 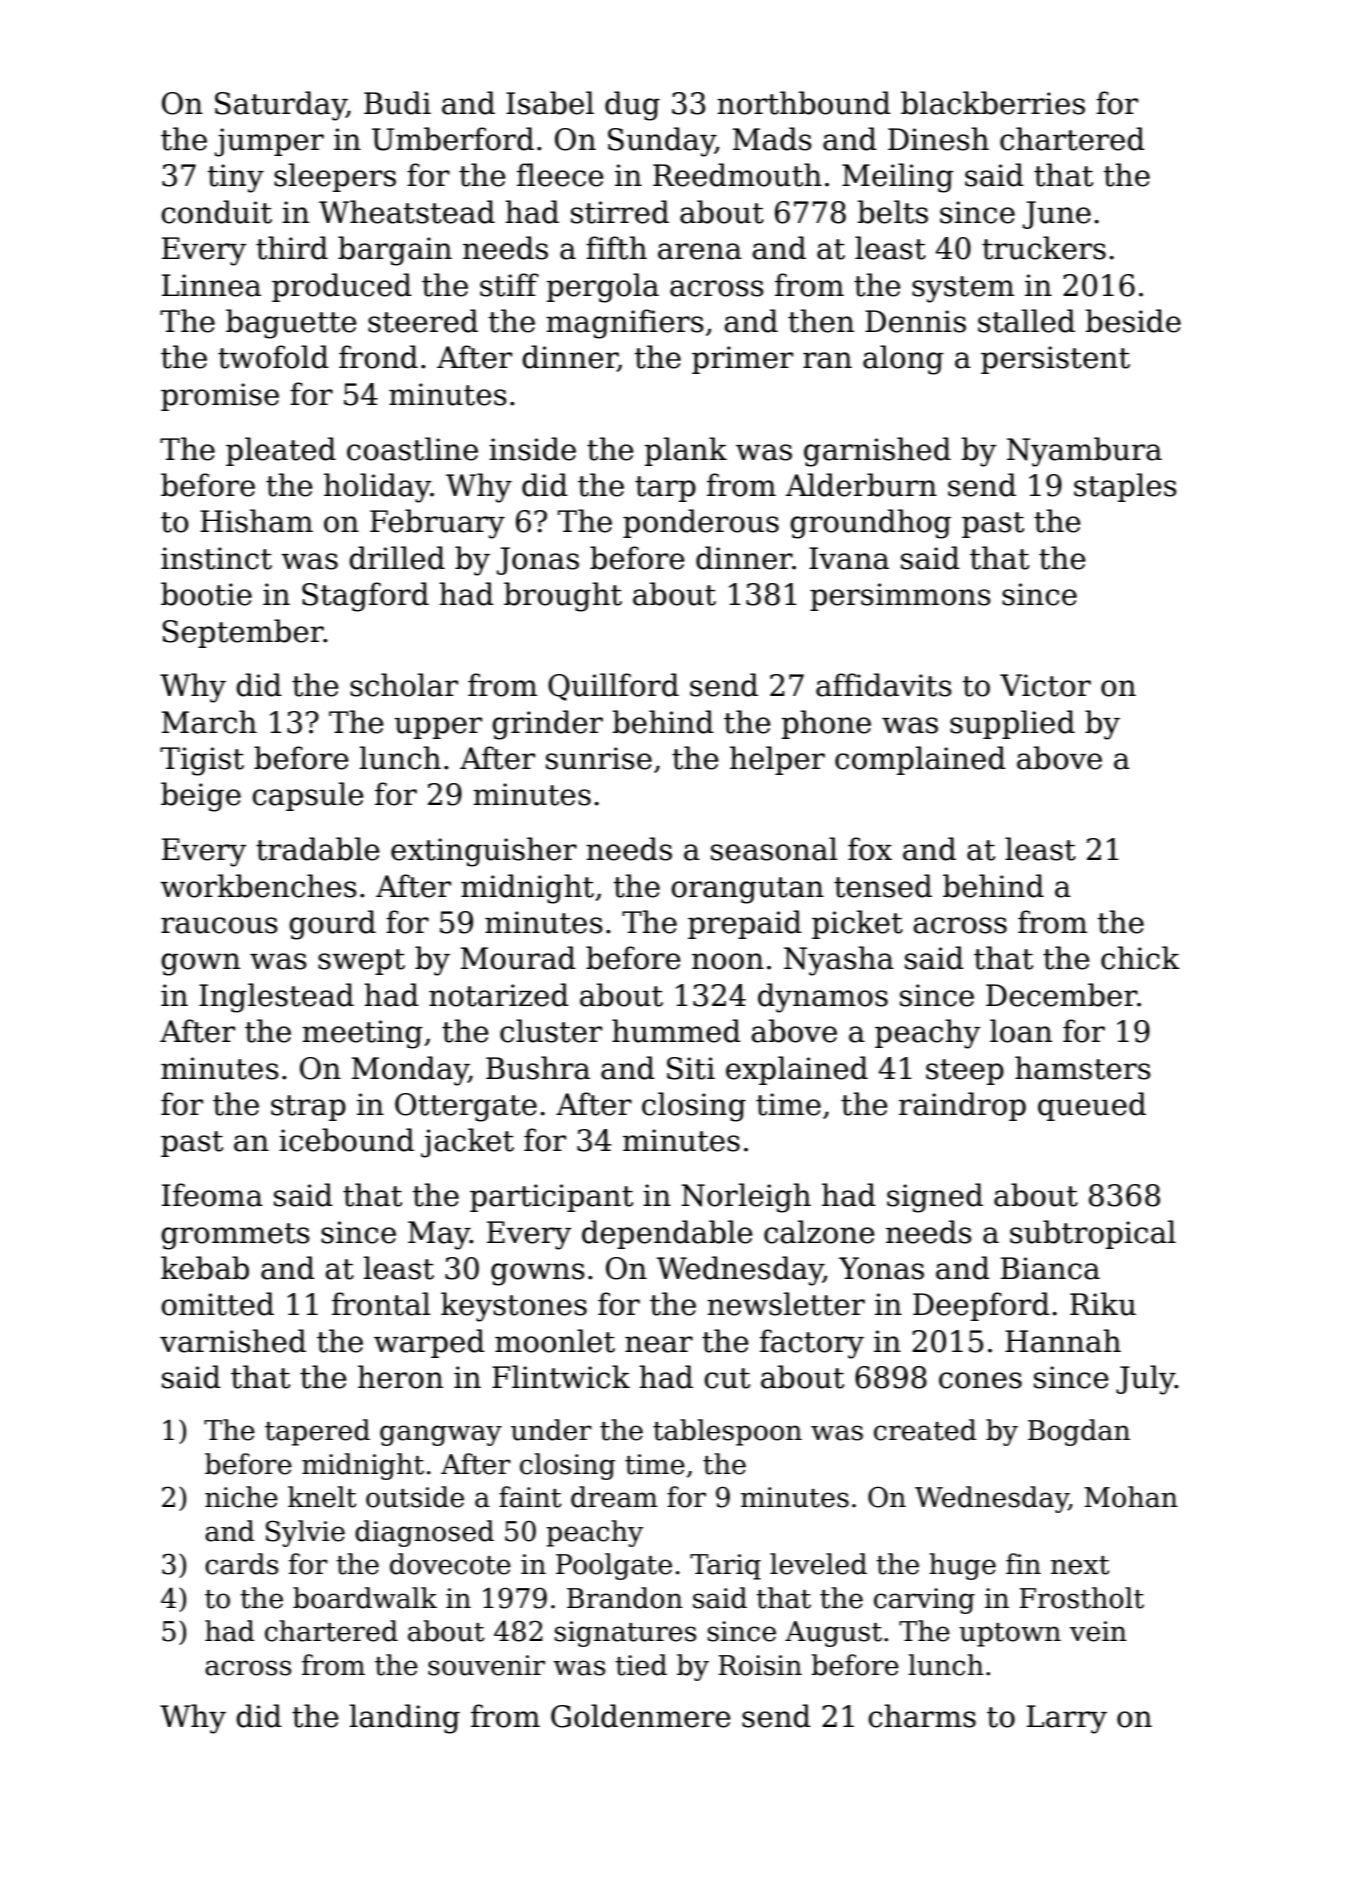 I want to click on cards, so click(x=241, y=1564).
